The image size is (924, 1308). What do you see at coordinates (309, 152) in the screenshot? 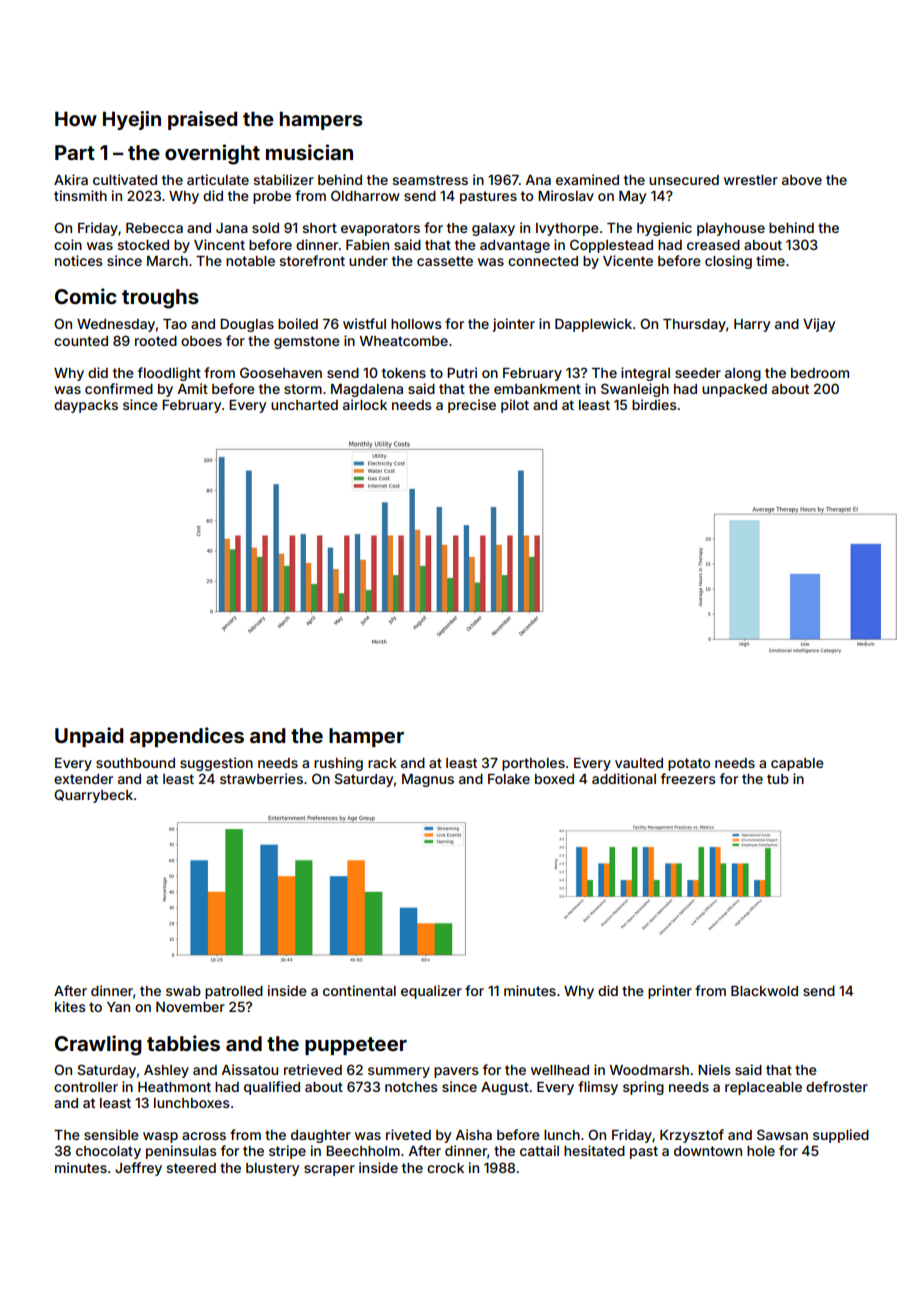
I see `musician` at bounding box center [309, 152].
